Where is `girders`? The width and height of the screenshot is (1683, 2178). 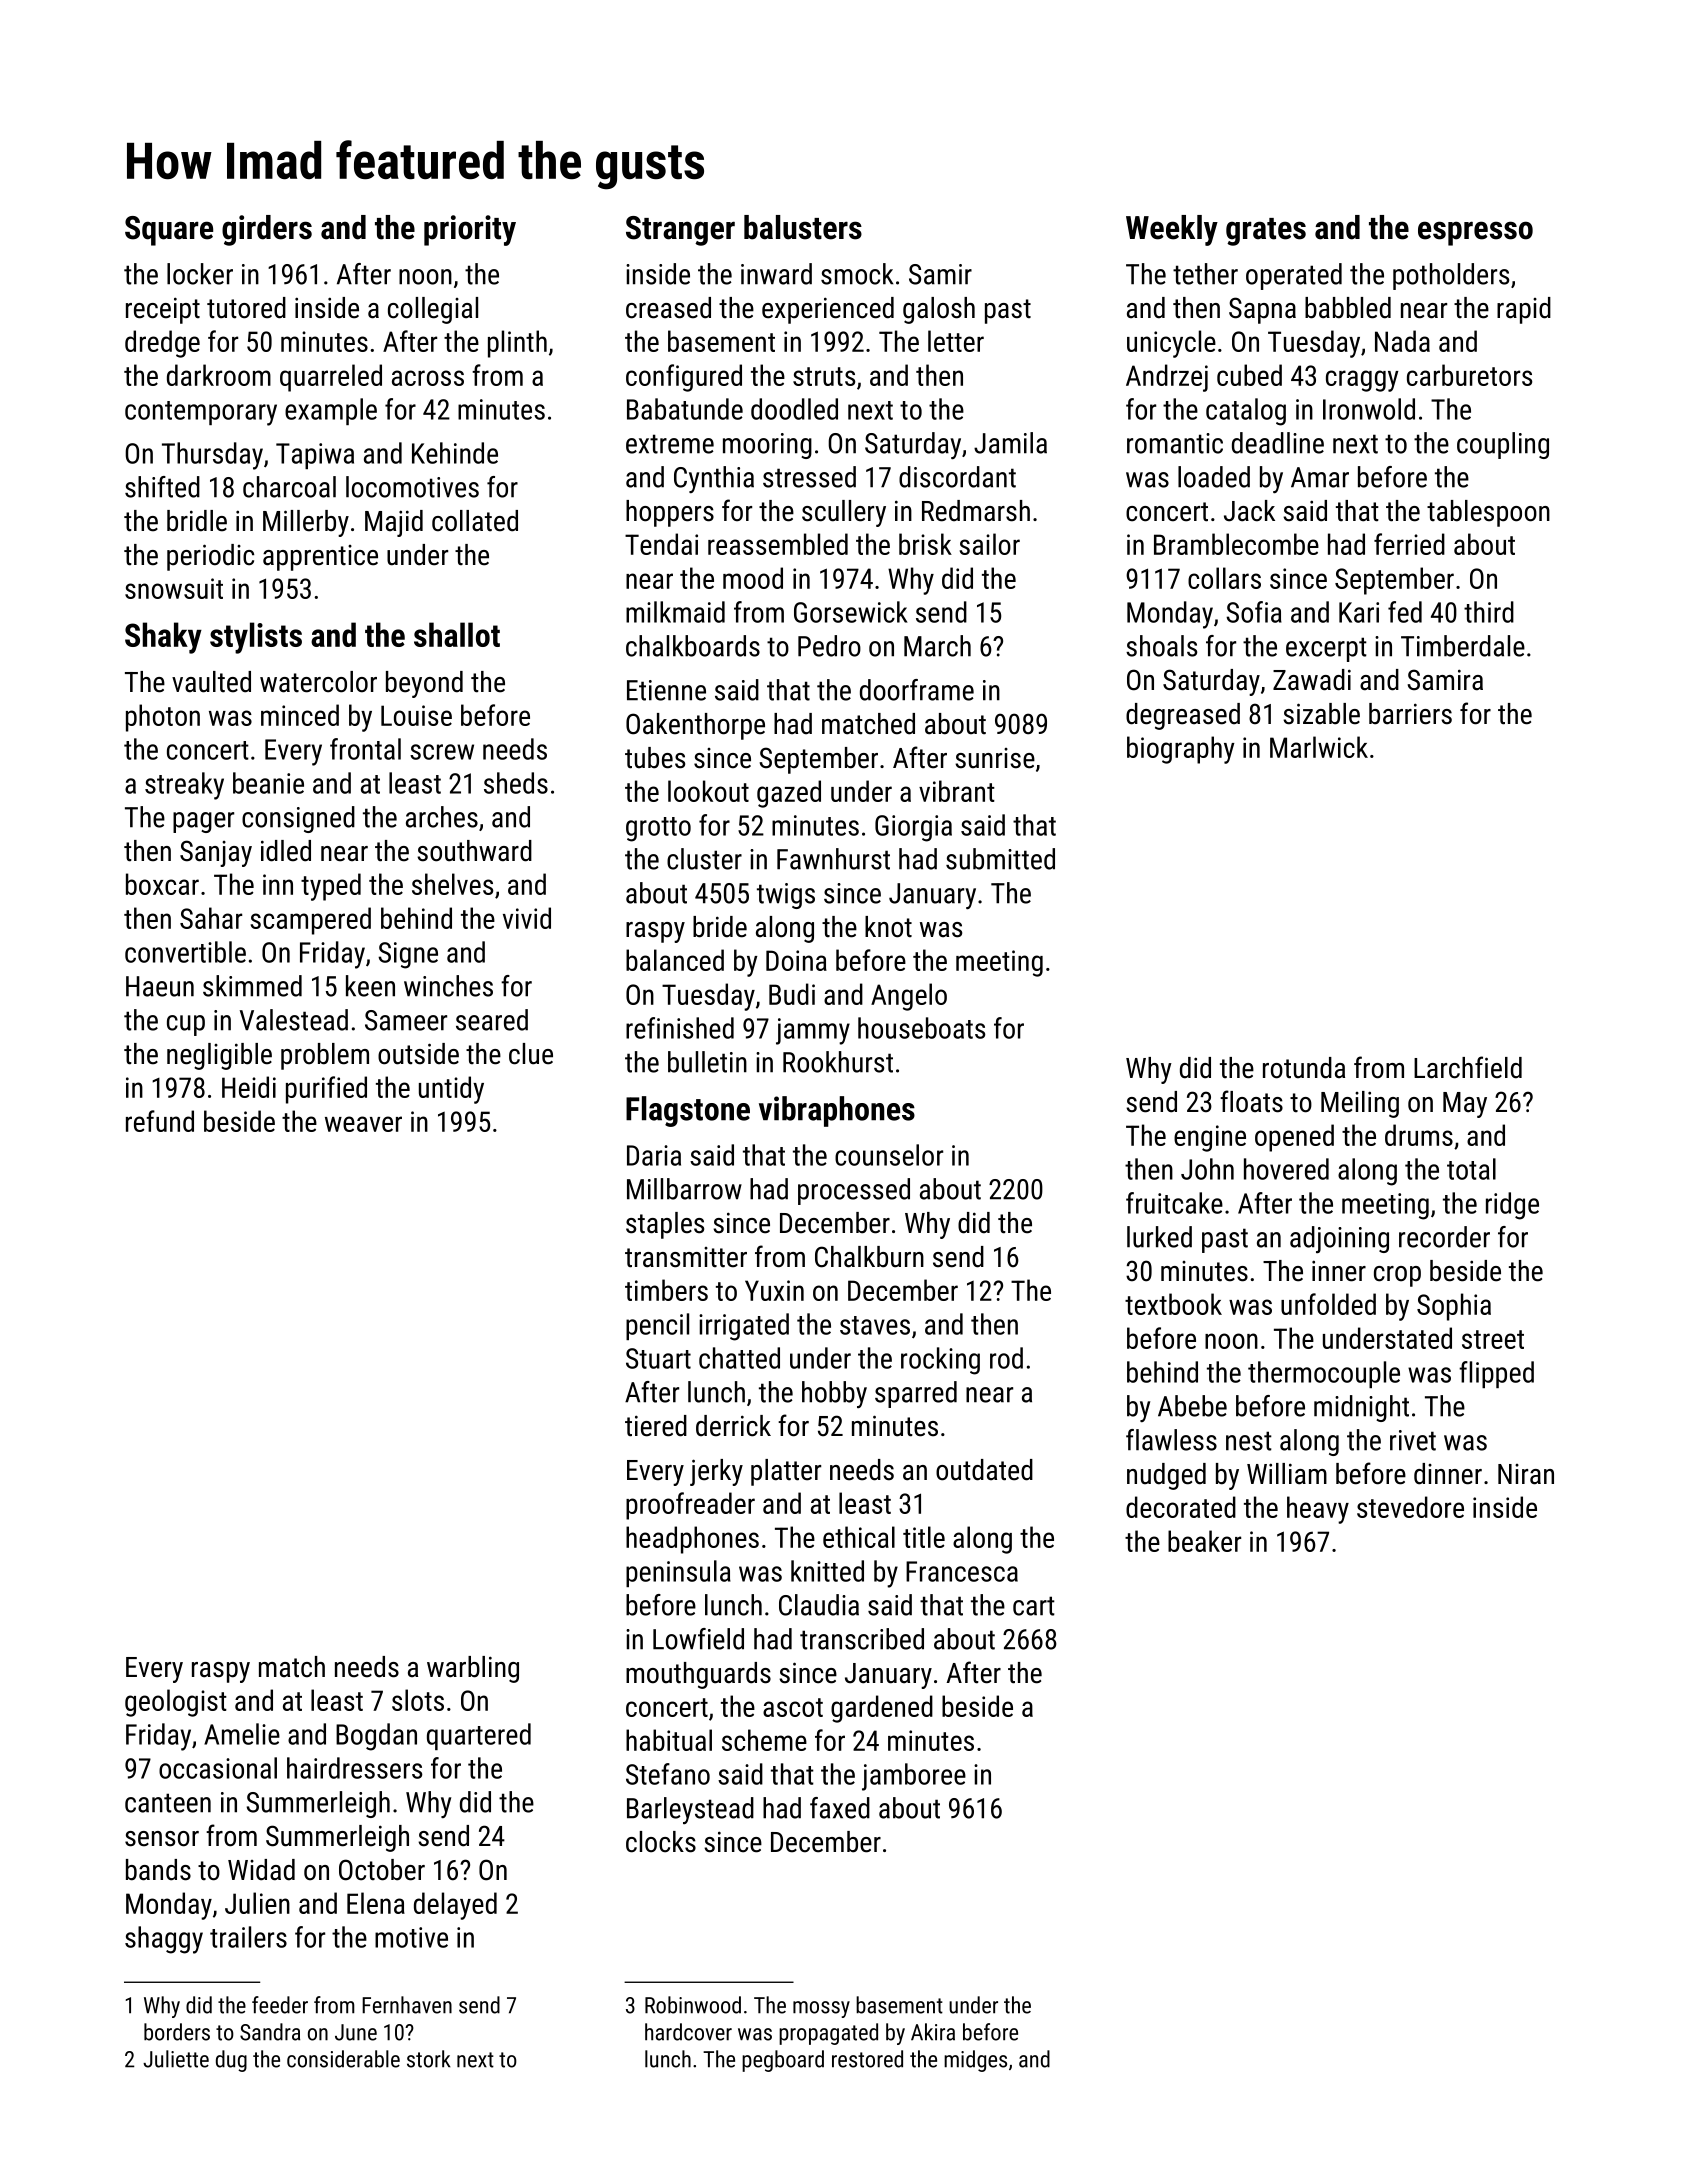 girders is located at coordinates (267, 230).
